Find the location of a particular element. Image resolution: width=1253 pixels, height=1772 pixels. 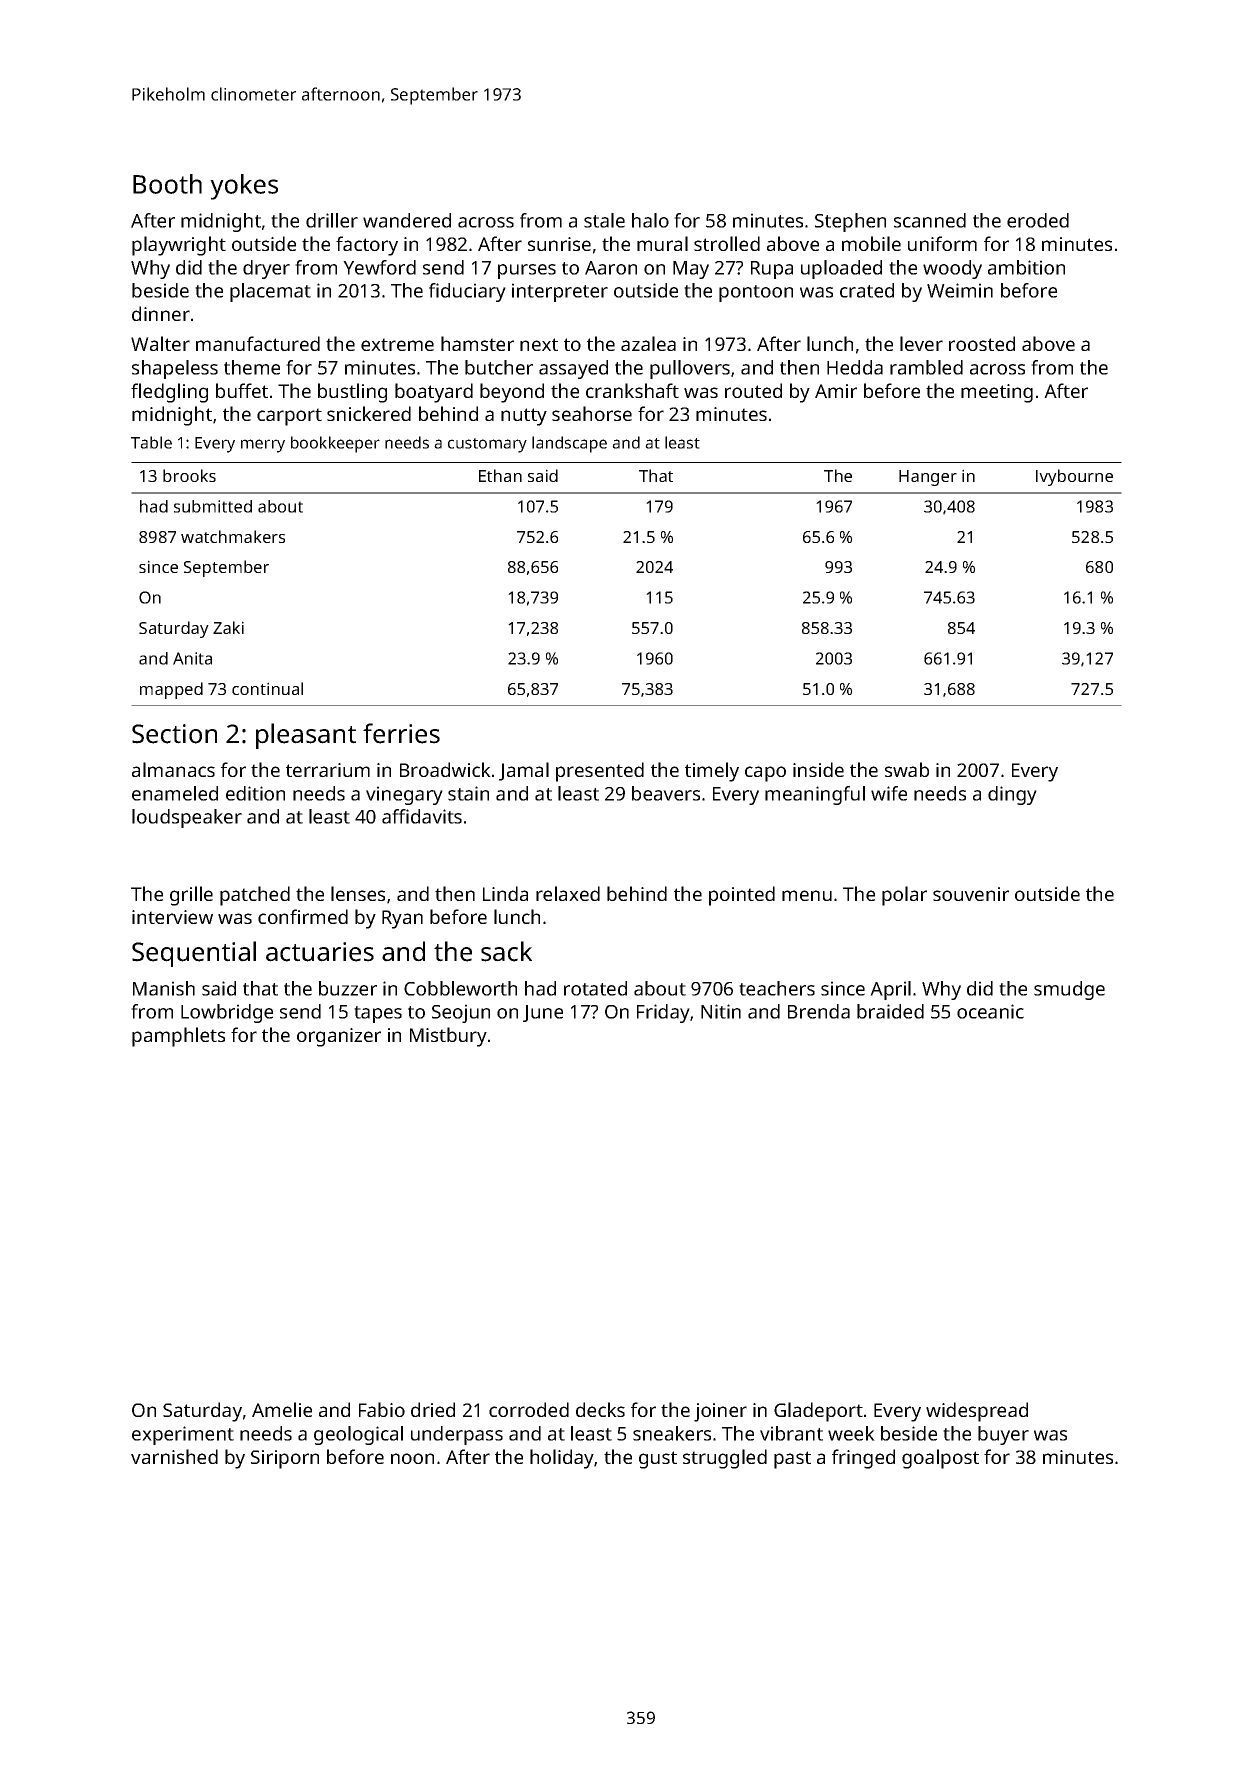

eroded is located at coordinates (1038, 220).
